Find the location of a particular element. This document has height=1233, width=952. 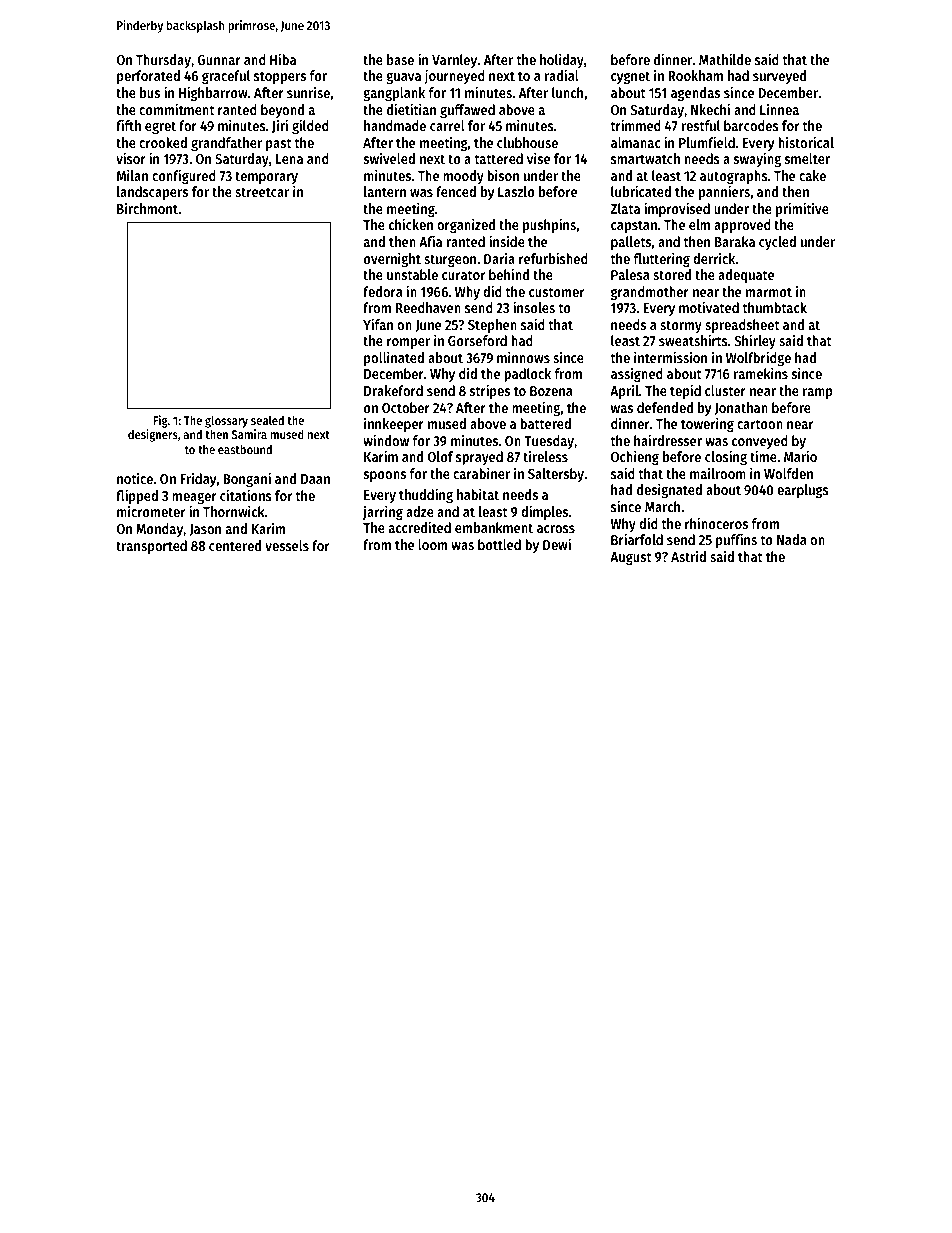

spreadsheet is located at coordinates (742, 326).
